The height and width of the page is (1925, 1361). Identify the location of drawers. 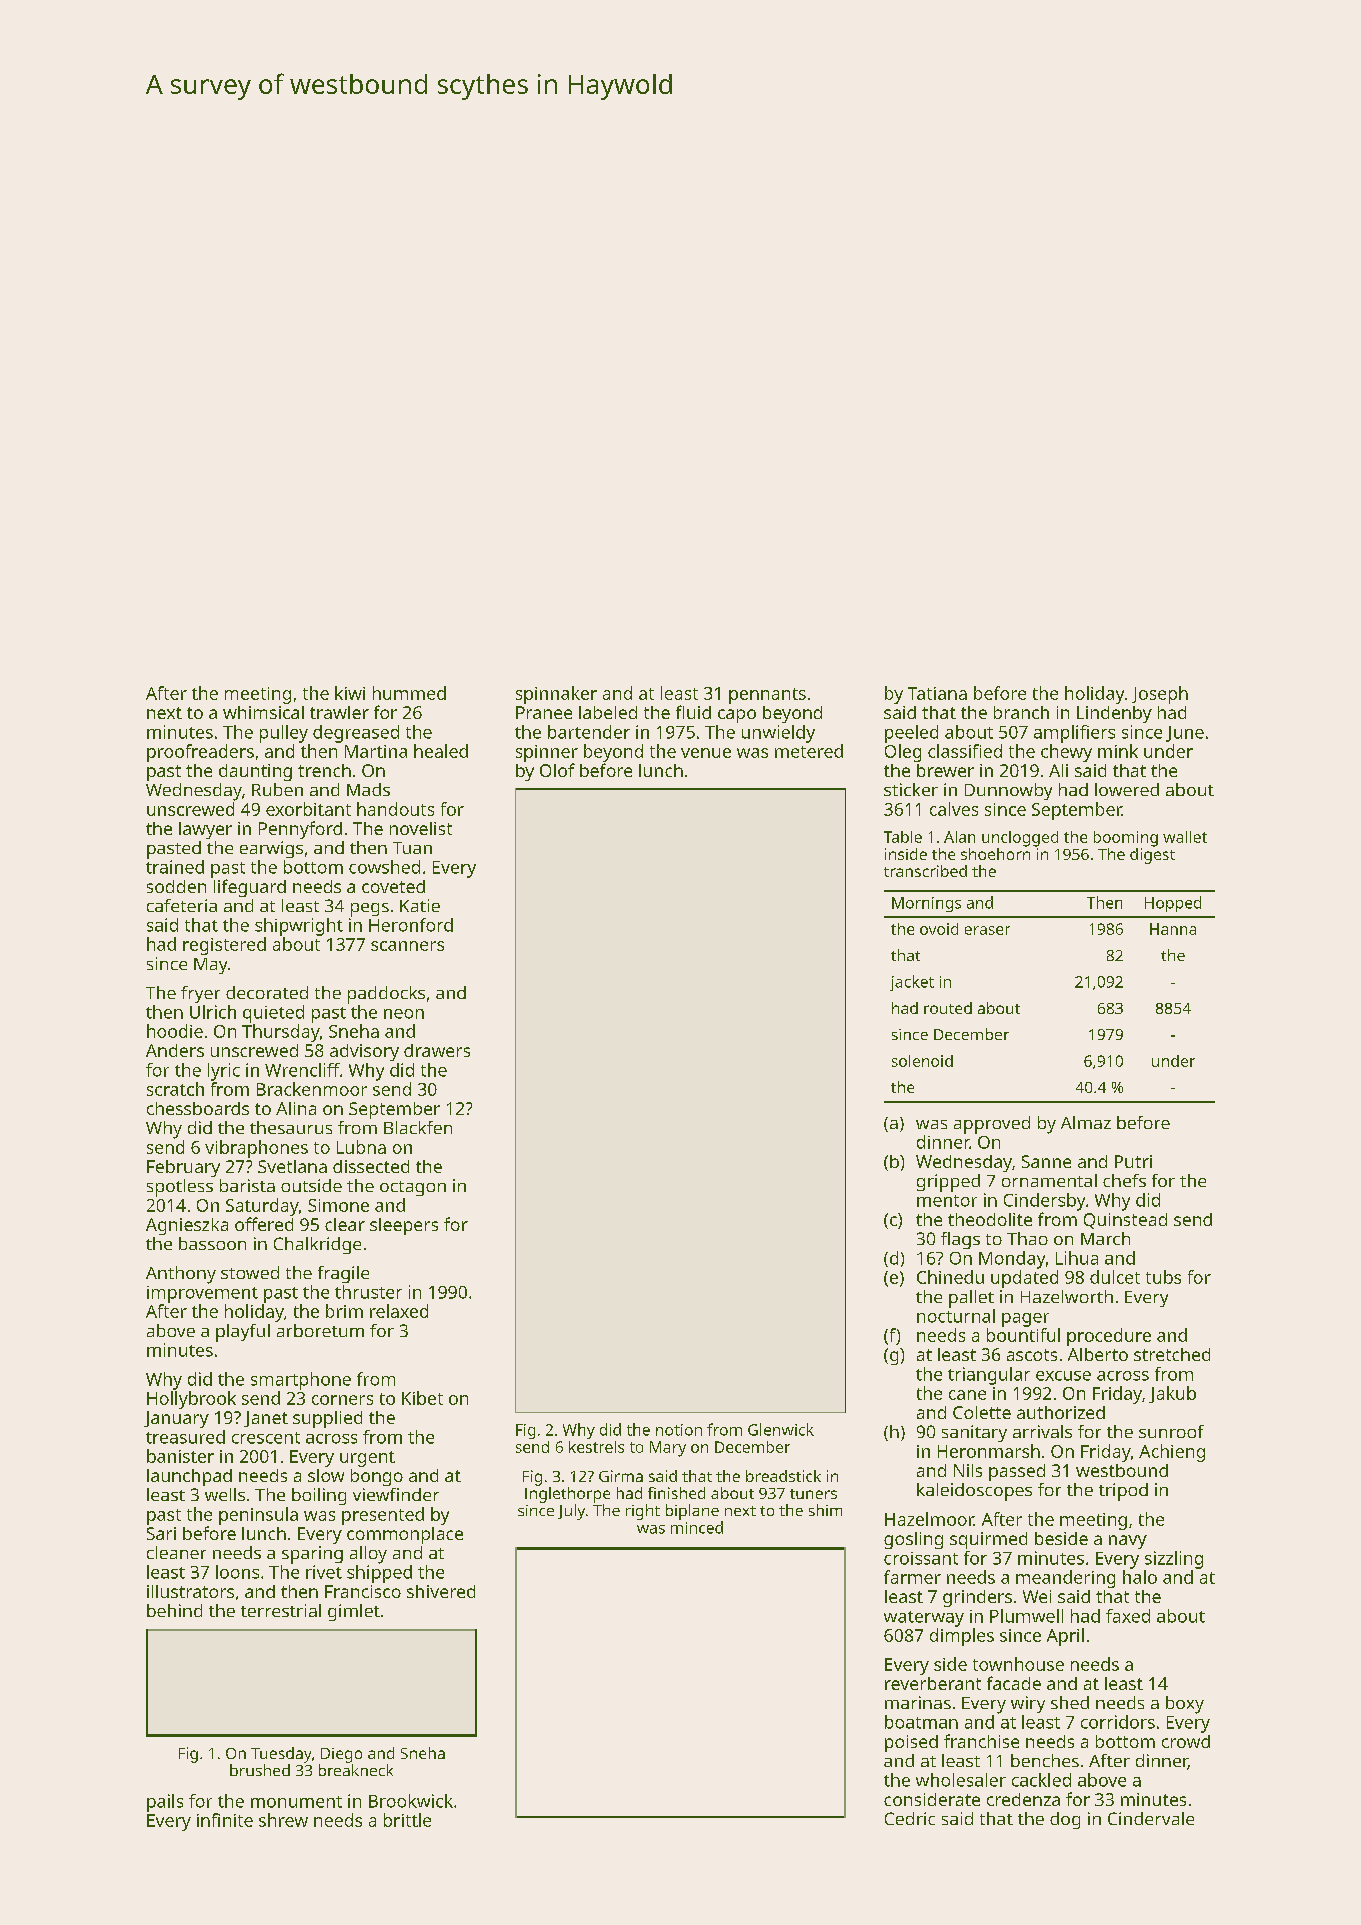
(437, 1050).
